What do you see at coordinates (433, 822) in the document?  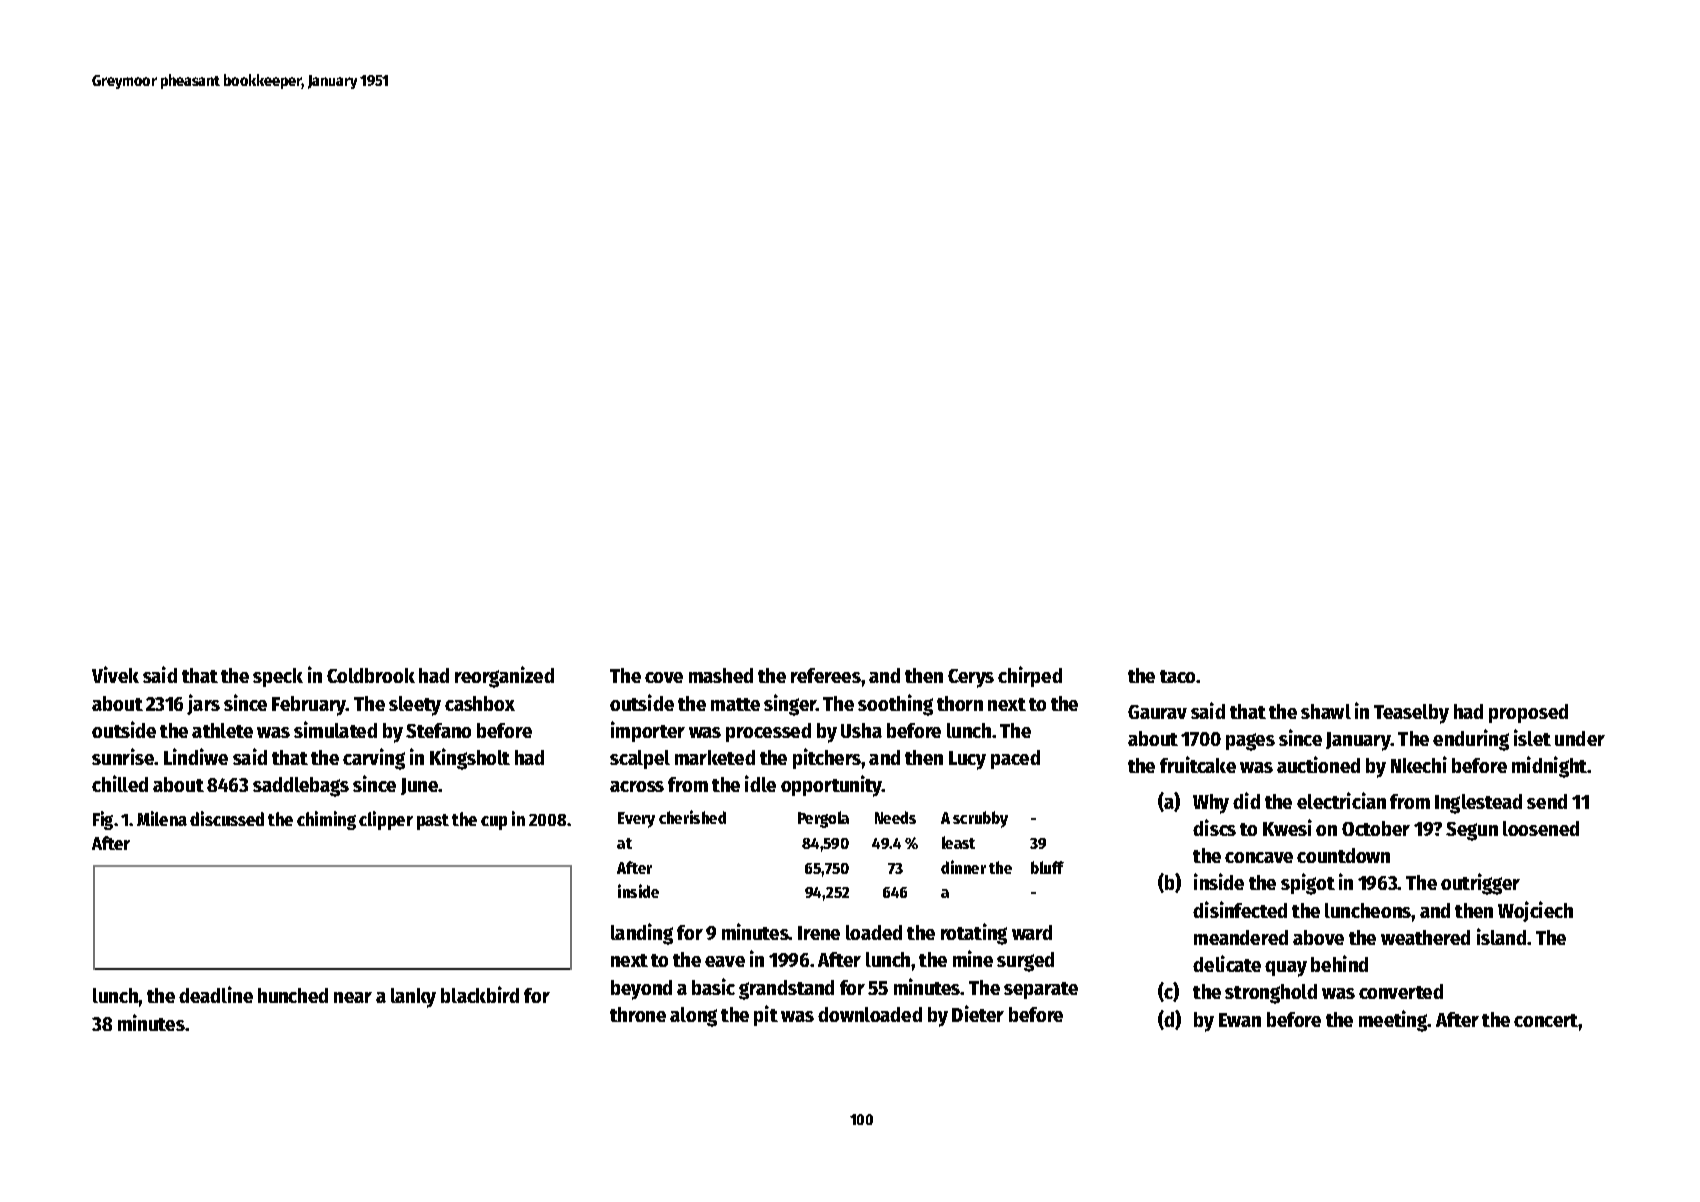 I see `past` at bounding box center [433, 822].
